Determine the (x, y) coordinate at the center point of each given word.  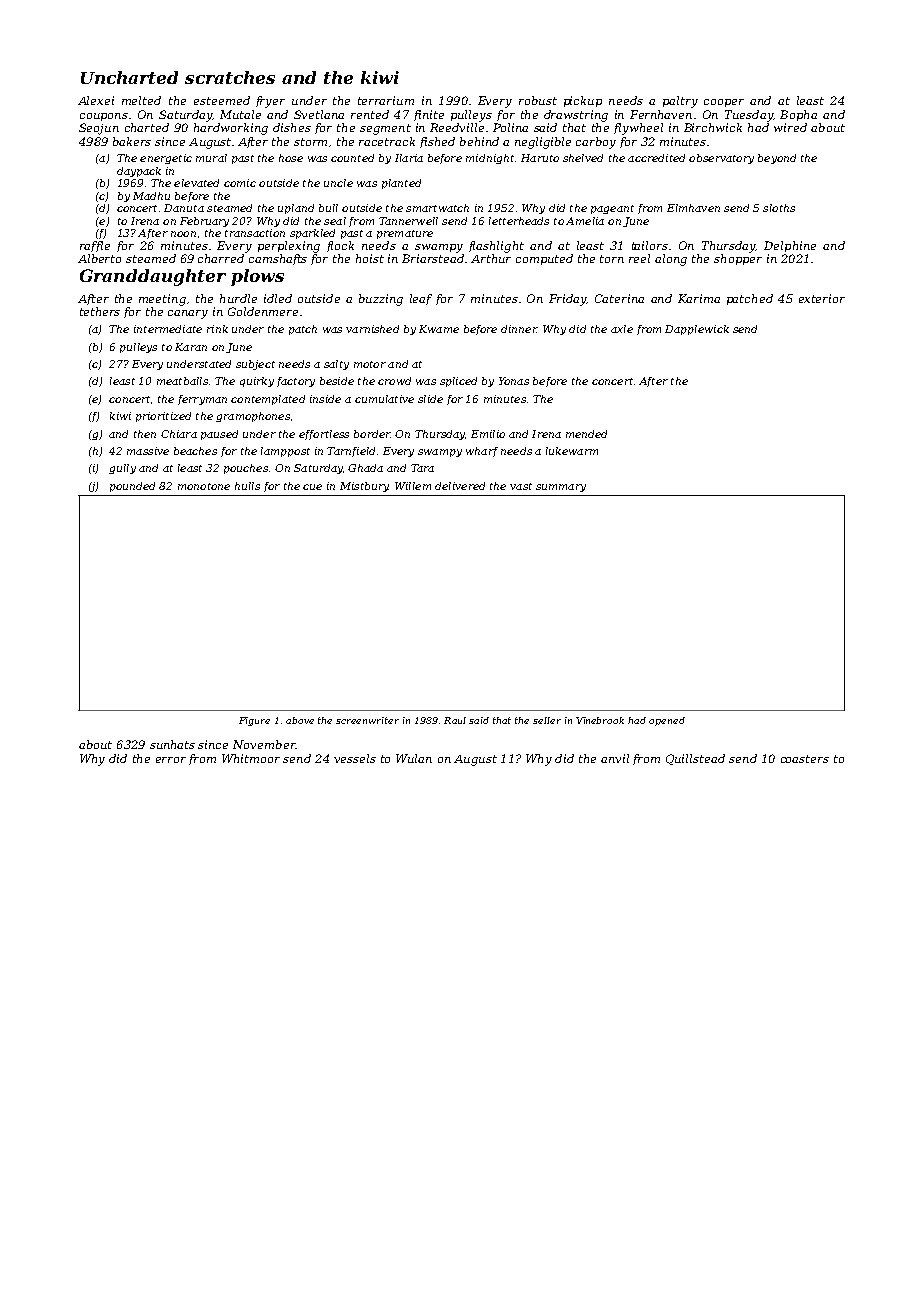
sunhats (172, 744)
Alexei (96, 100)
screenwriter (367, 720)
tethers (100, 311)
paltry (680, 102)
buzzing (381, 300)
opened (667, 721)
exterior (822, 298)
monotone (204, 486)
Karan (191, 347)
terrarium (386, 100)
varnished (372, 329)
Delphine (790, 246)
